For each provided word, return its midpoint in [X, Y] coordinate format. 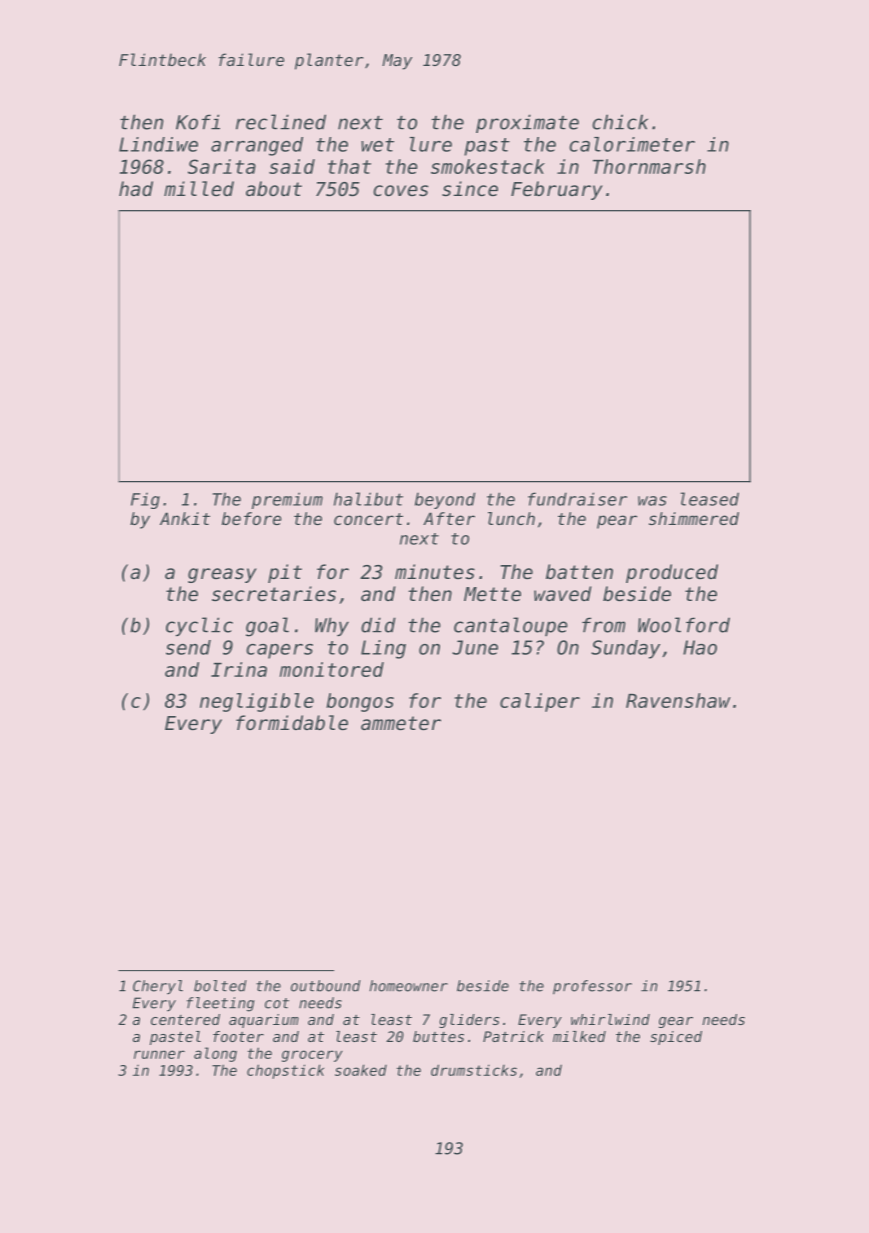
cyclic [199, 626]
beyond [445, 500]
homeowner [408, 986]
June [475, 647]
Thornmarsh [649, 166]
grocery [312, 1056]
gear [676, 1022]
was [652, 501]
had [136, 188]
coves [400, 190]
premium [287, 500]
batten [579, 571]
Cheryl [158, 987]
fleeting [220, 1004]
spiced [676, 1038]
